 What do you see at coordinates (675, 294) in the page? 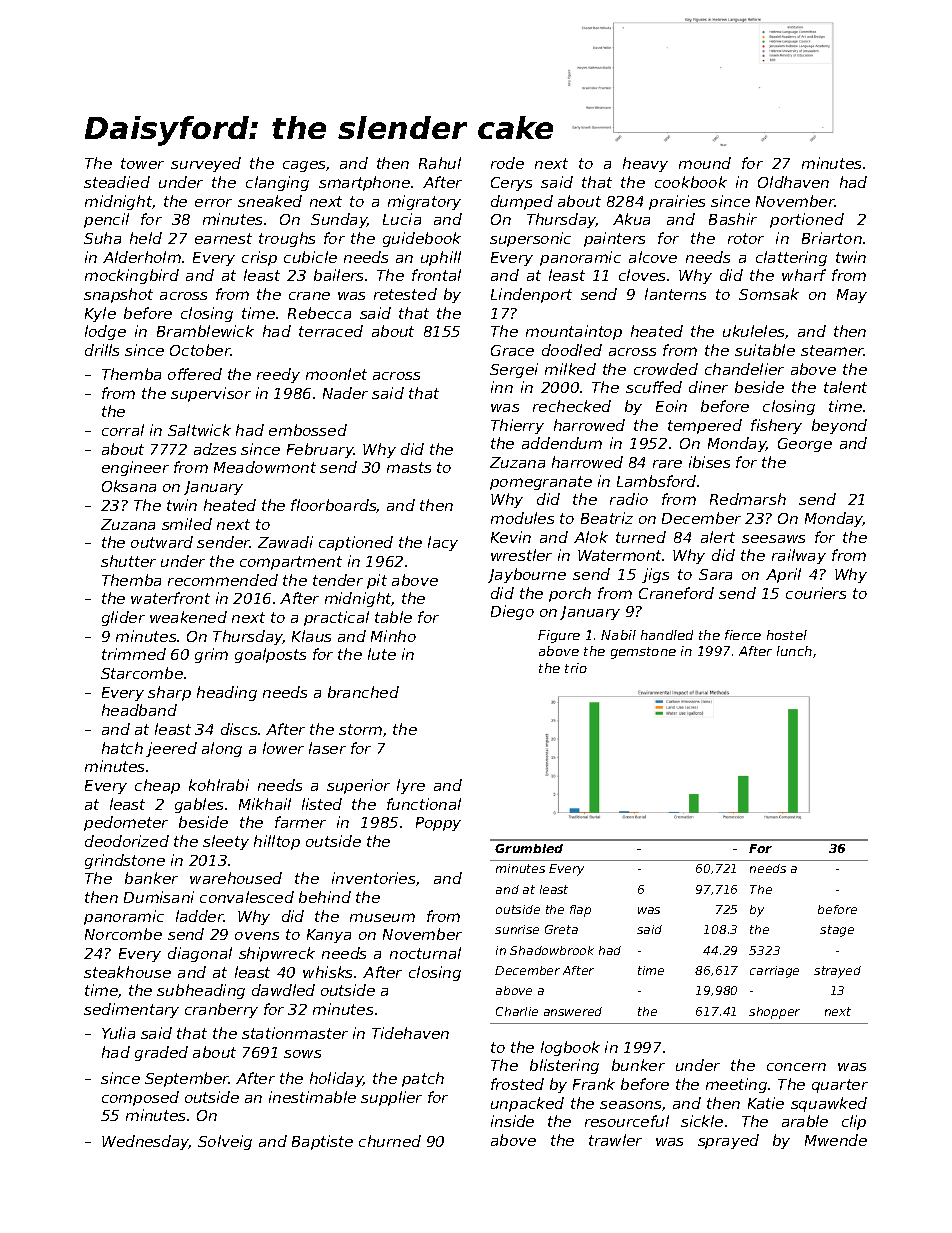
I see `lanterns` at bounding box center [675, 294].
